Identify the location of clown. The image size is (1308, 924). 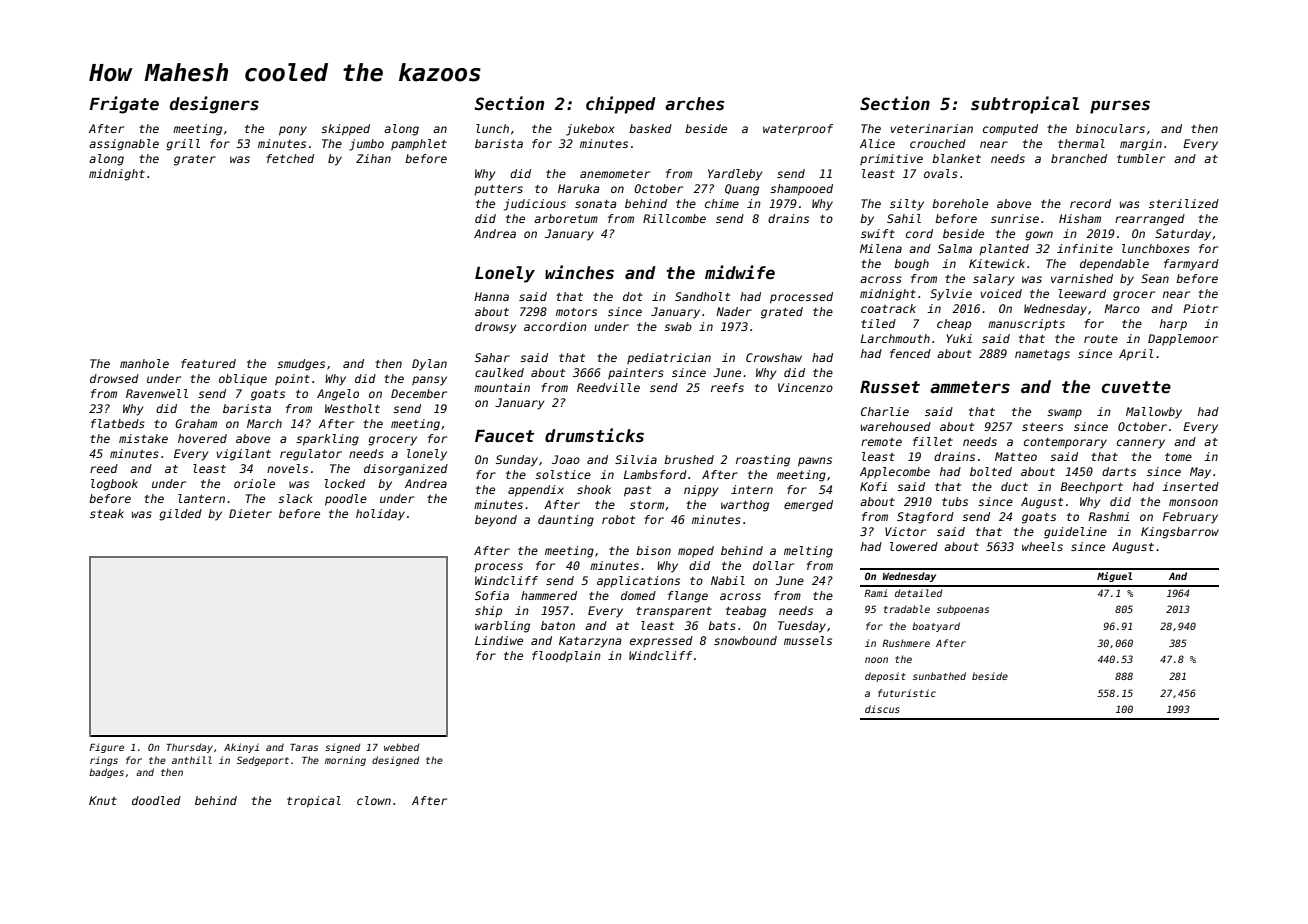
(374, 800).
